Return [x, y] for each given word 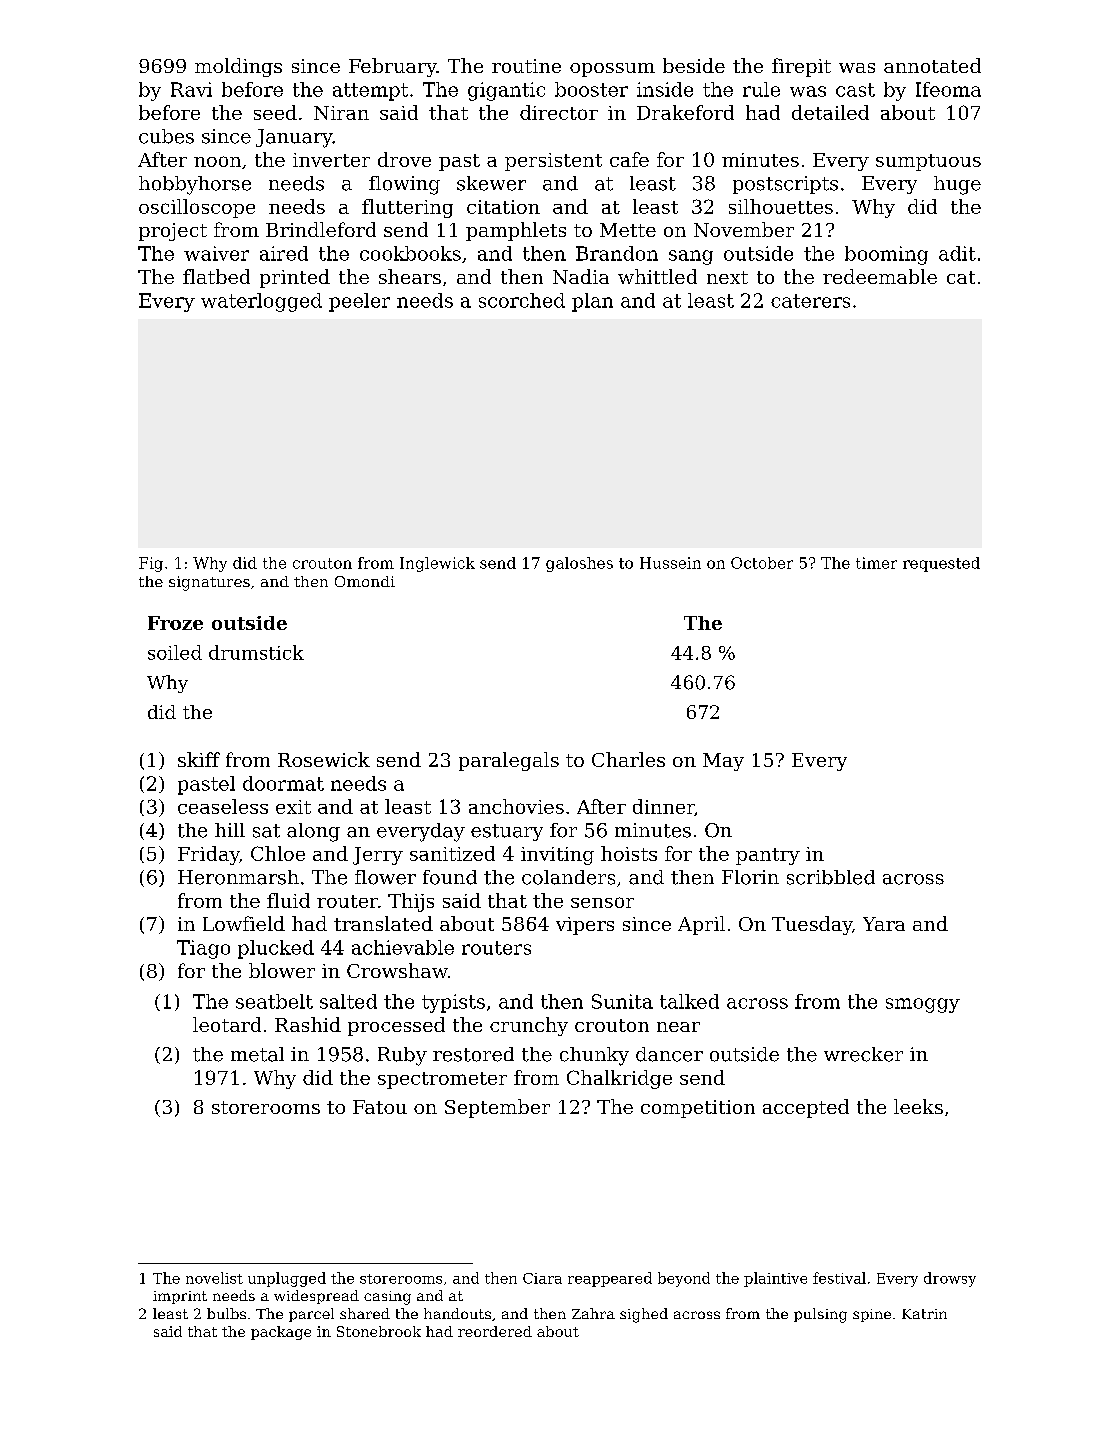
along [313, 832]
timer [876, 563]
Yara [884, 924]
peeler [359, 302]
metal [257, 1054]
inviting [557, 856]
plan [592, 302]
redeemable [880, 276]
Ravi [191, 89]
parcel [311, 1315]
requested [941, 564]
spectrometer [442, 1080]
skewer [491, 183]
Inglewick [437, 564]
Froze [175, 623]
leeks [918, 1106]
